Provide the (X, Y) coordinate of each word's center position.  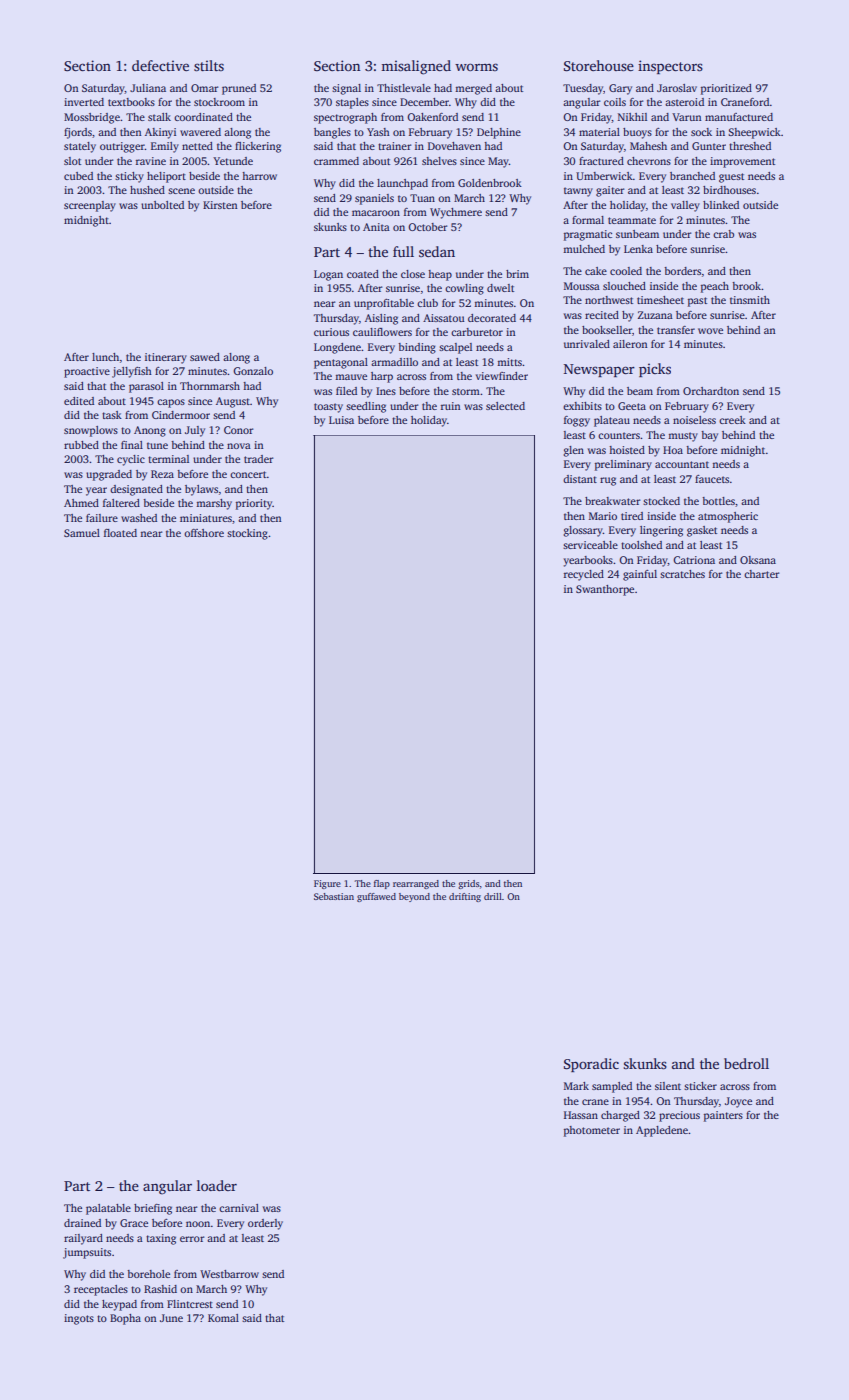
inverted (84, 102)
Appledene (662, 1131)
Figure (327, 884)
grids (468, 884)
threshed (750, 146)
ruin (451, 406)
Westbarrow (229, 1274)
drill (493, 896)
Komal (223, 1318)
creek (732, 420)
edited (79, 401)
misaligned (416, 67)
